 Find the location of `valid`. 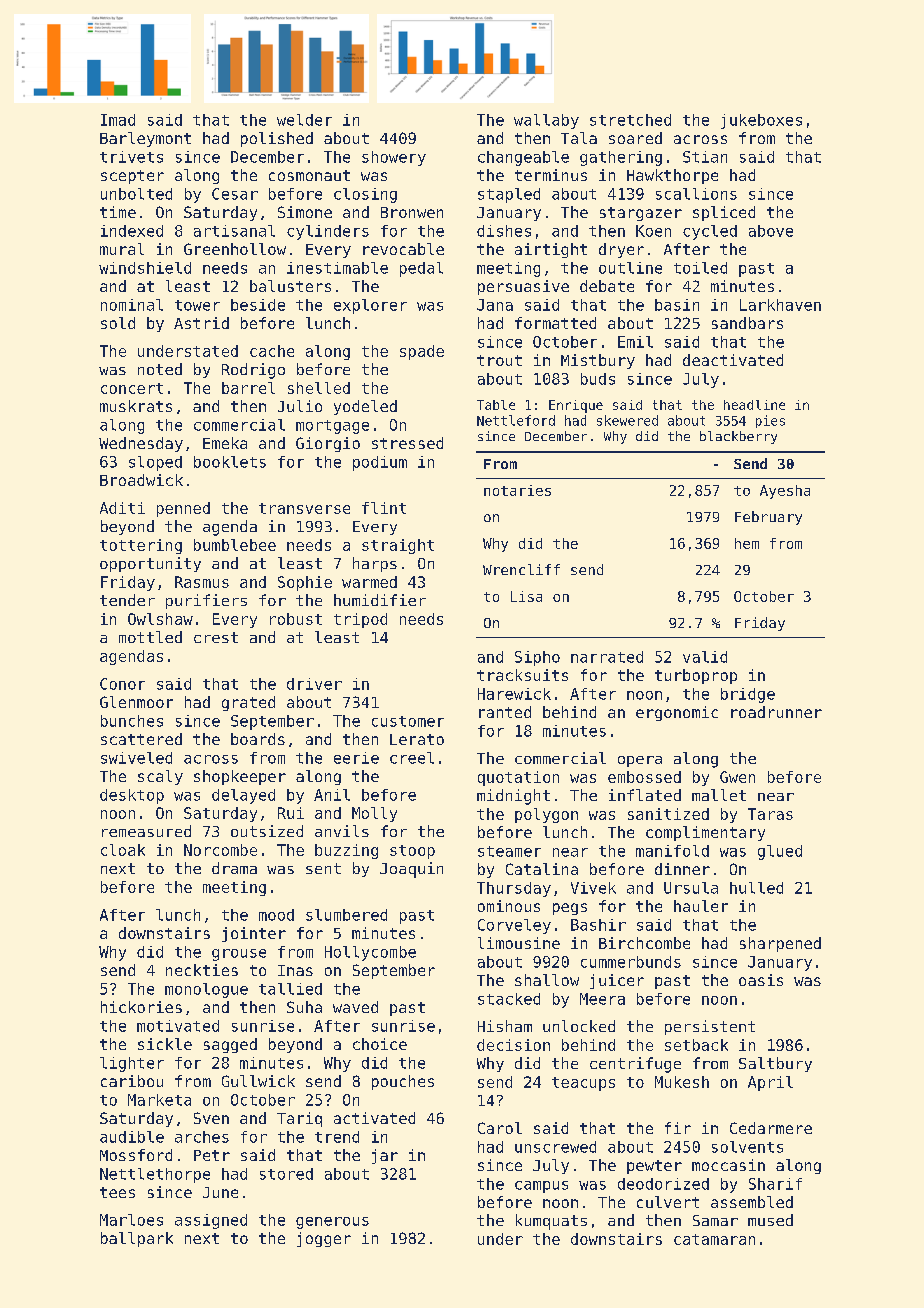

valid is located at coordinates (705, 657).
